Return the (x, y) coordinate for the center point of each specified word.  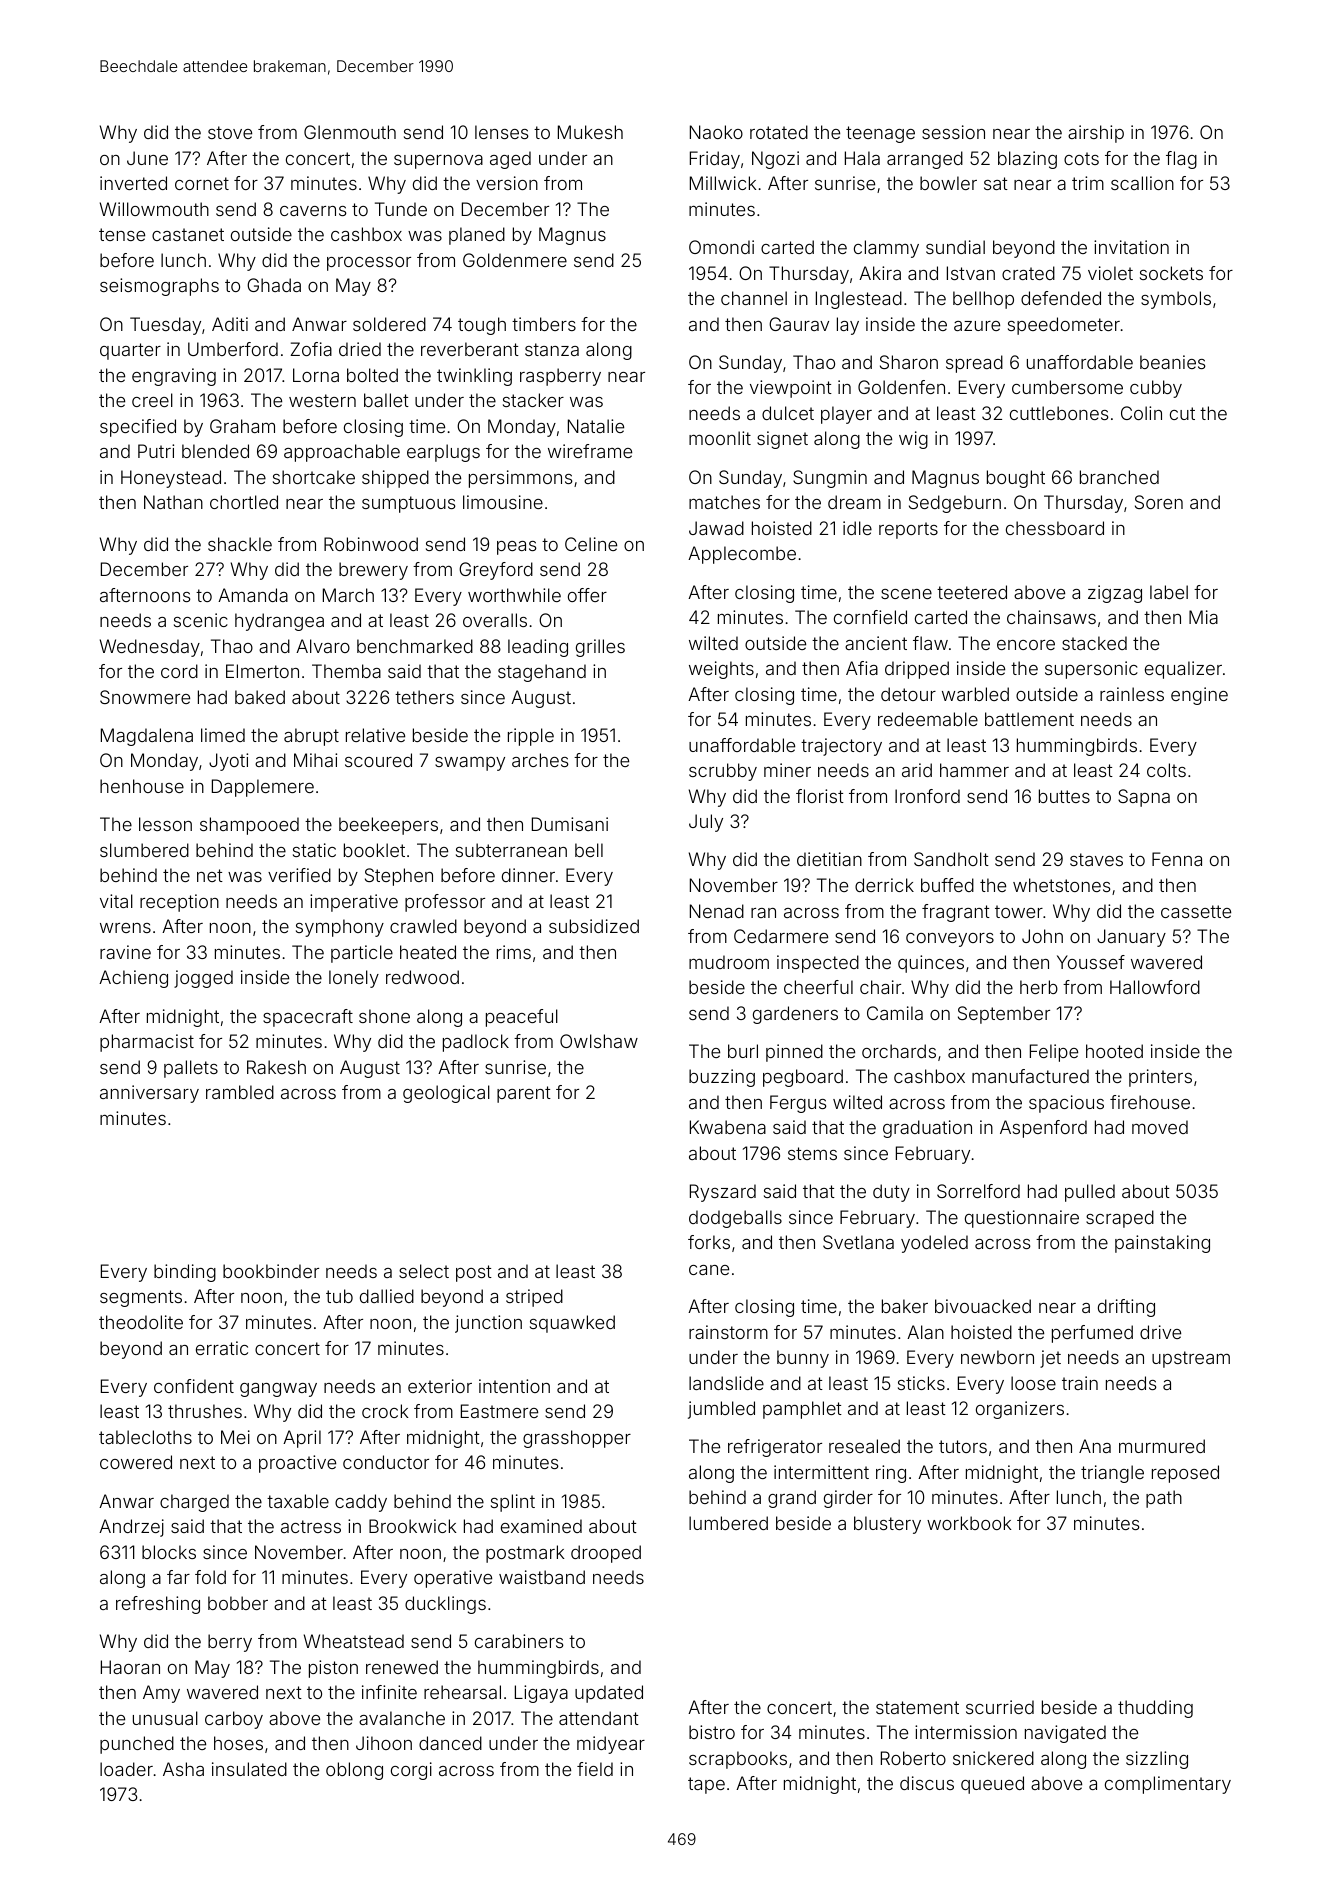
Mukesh (590, 132)
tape (706, 1785)
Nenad (717, 911)
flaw (930, 643)
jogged (203, 979)
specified (138, 428)
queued (992, 1785)
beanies (1172, 362)
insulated (249, 1769)
